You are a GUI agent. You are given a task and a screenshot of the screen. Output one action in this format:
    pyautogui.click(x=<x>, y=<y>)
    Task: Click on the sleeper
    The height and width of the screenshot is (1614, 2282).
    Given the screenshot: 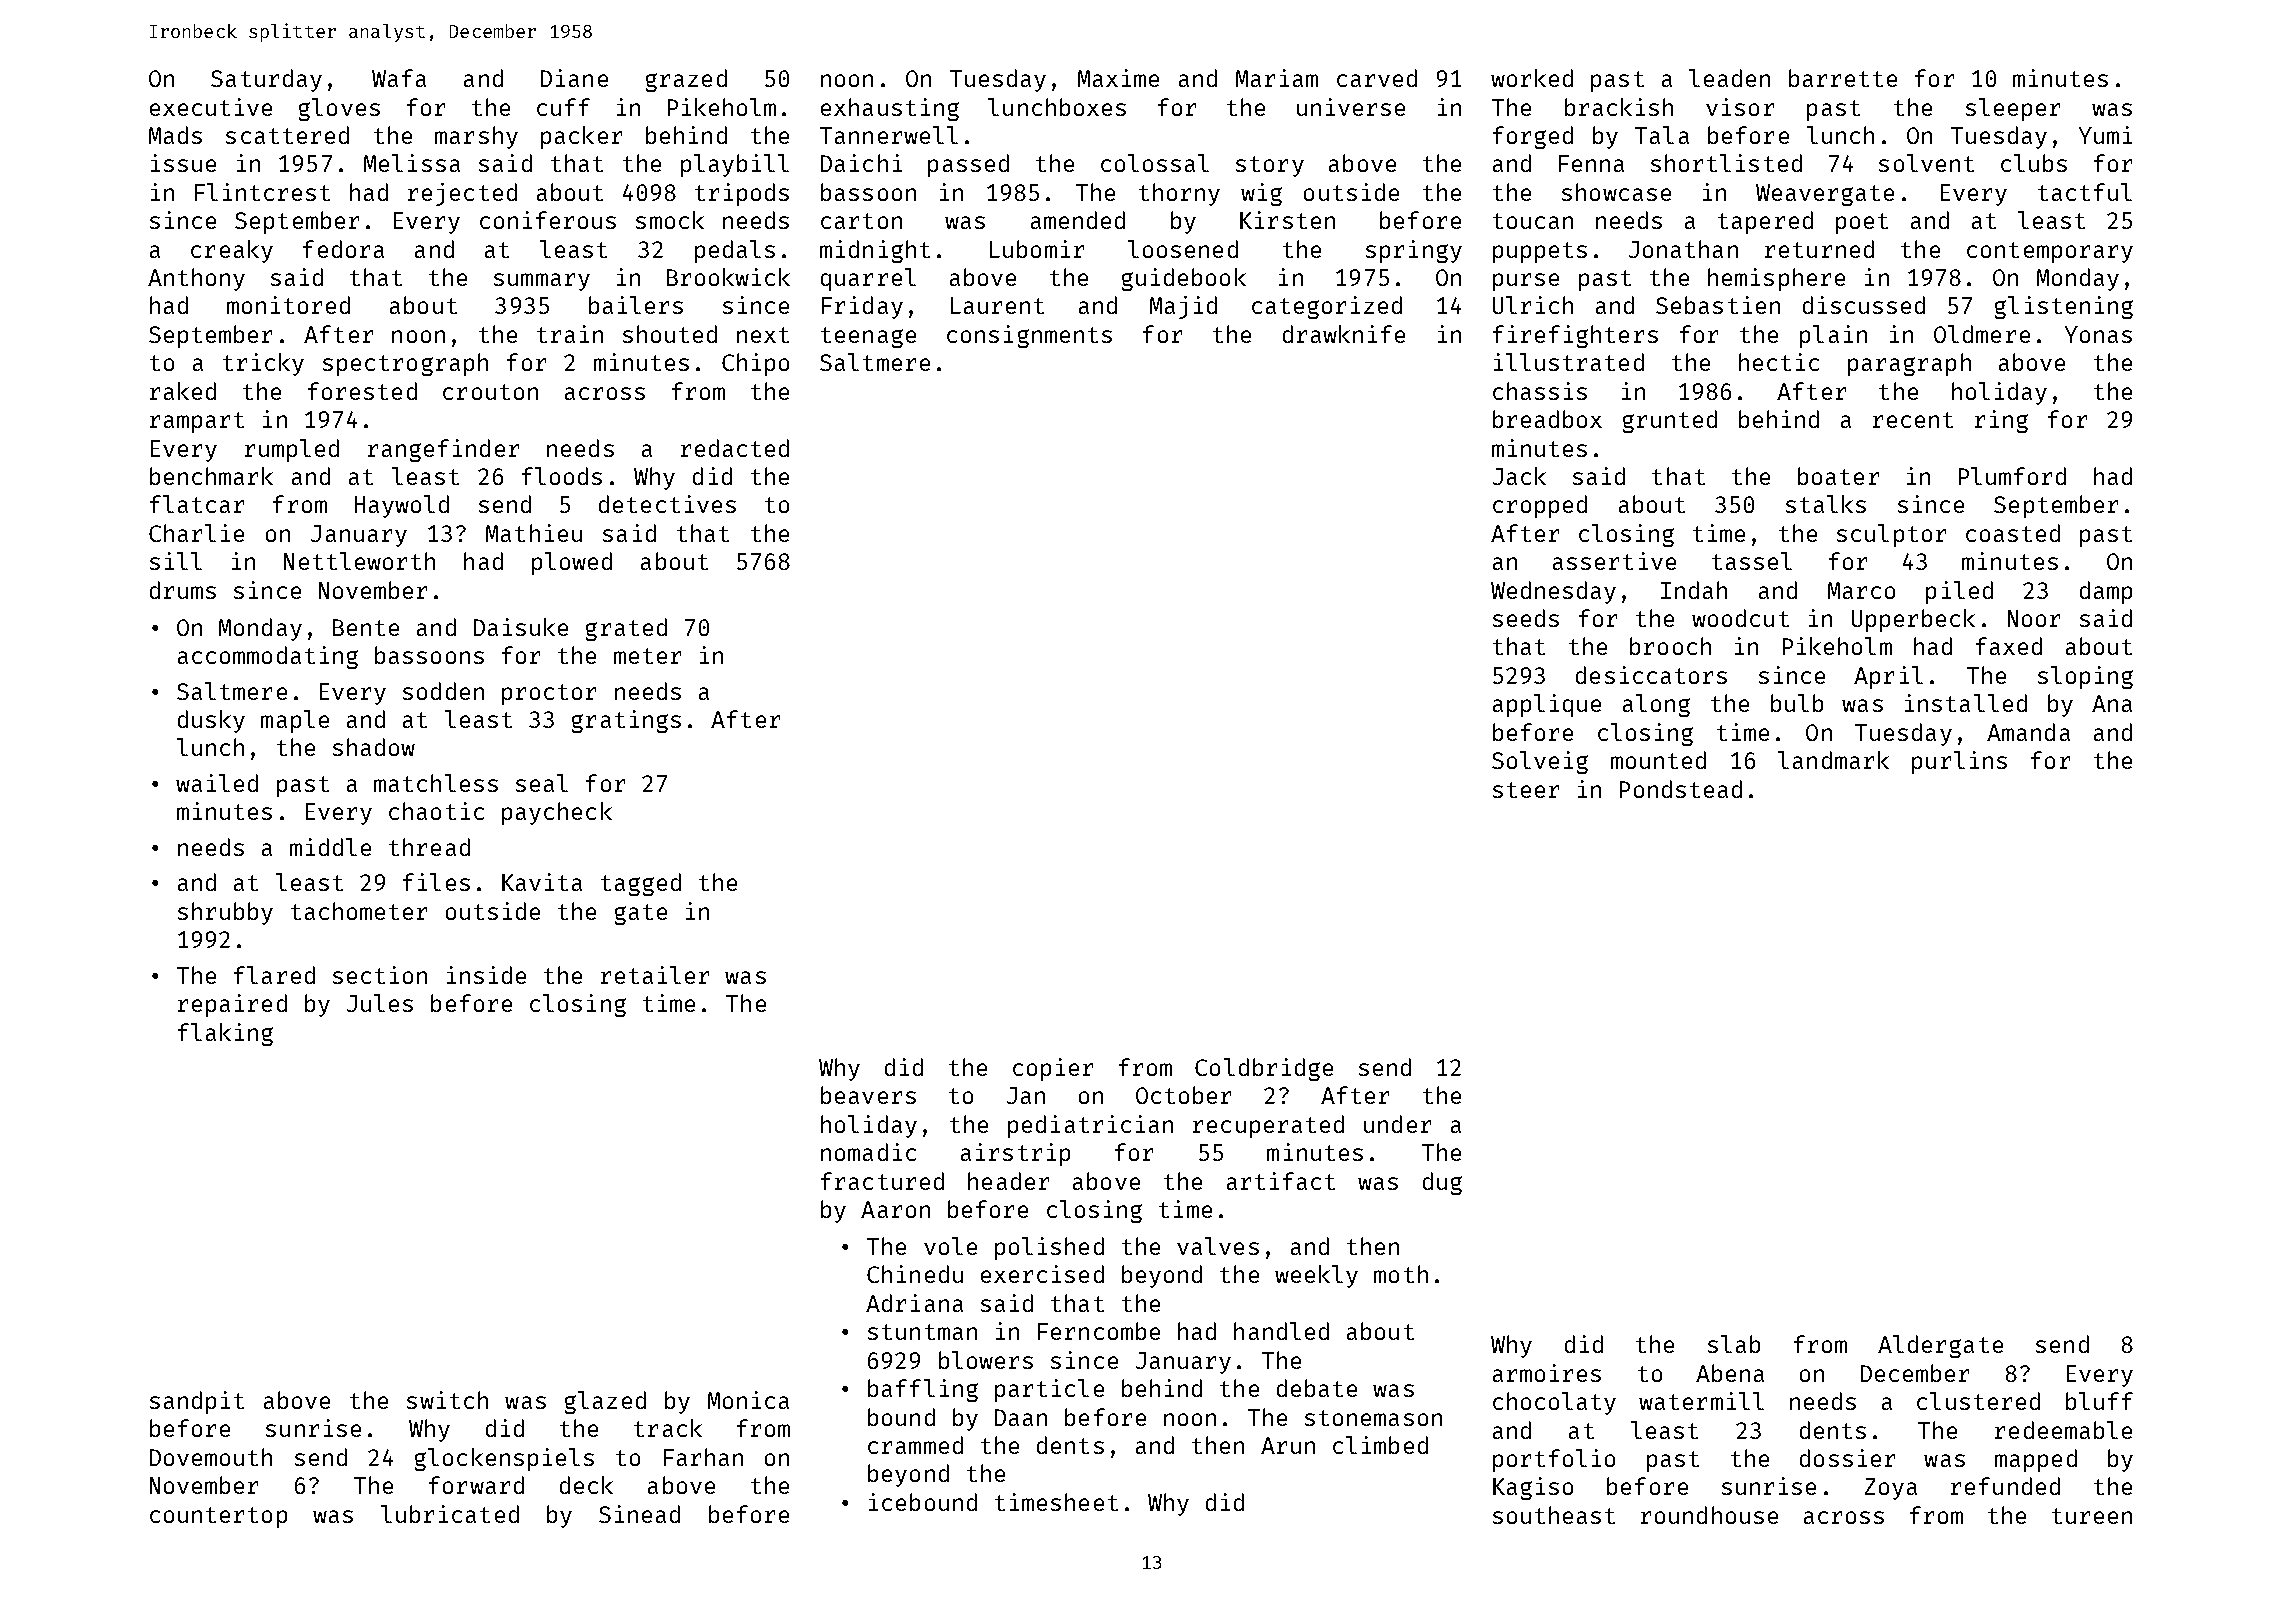 What is the action you would take?
    pyautogui.click(x=2013, y=109)
